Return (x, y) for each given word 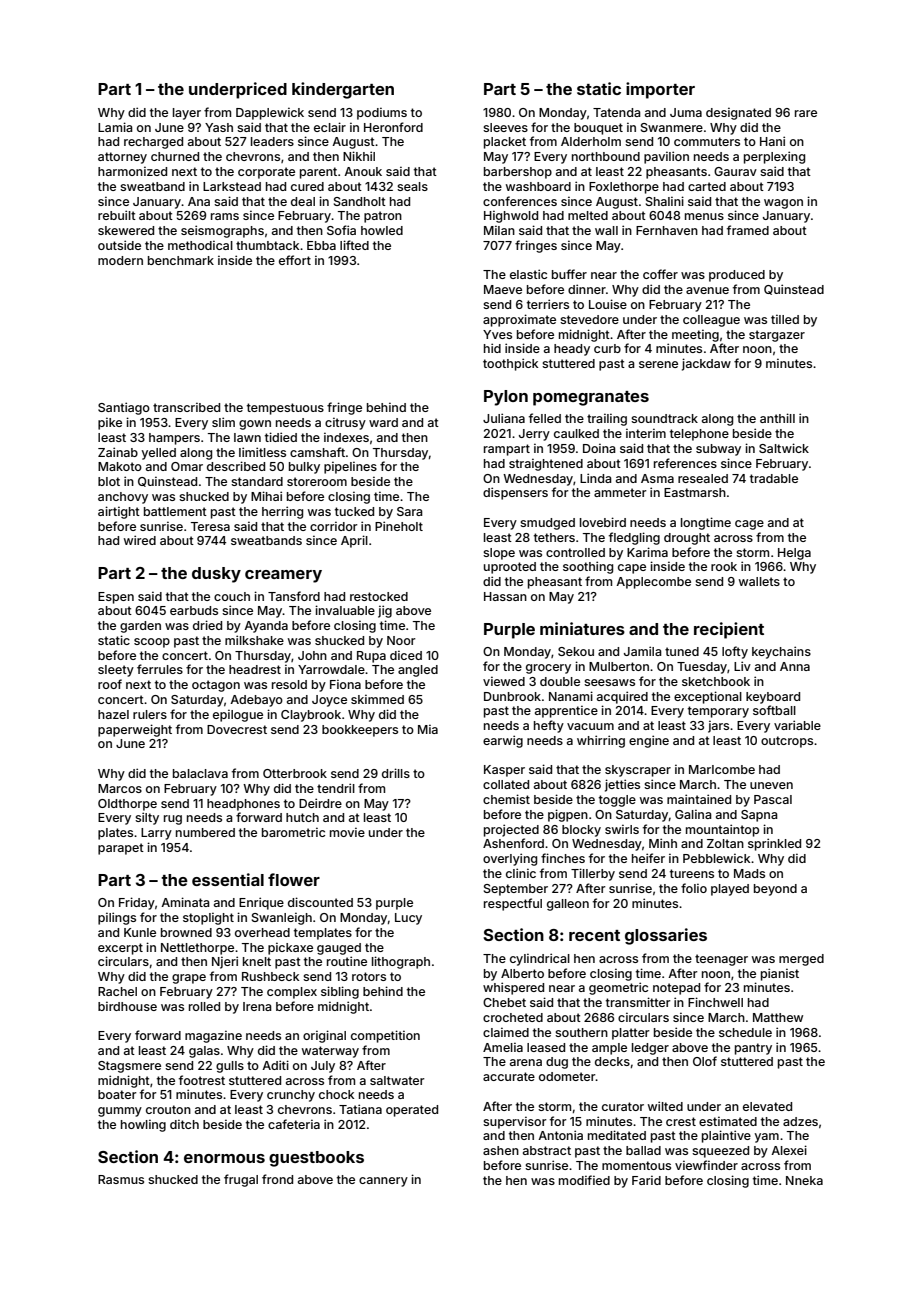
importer (660, 90)
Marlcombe (722, 769)
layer (187, 114)
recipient (729, 630)
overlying (510, 859)
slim (223, 422)
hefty (549, 726)
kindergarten (343, 90)
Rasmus (121, 1179)
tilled (785, 319)
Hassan (505, 596)
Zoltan (725, 843)
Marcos (120, 788)
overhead (262, 932)
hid (492, 348)
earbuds (194, 610)
